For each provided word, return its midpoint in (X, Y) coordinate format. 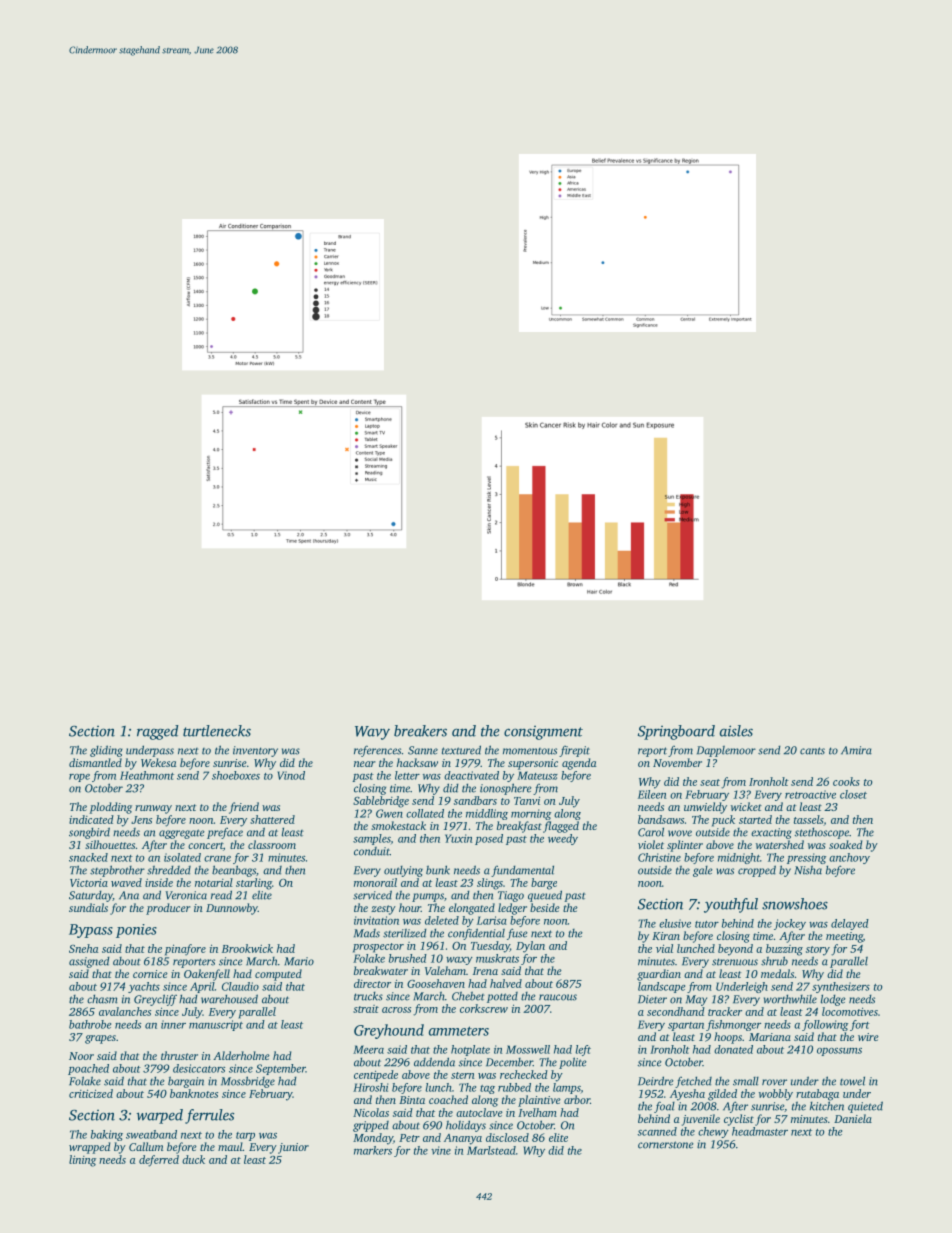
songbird (89, 833)
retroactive (810, 794)
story (818, 951)
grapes (100, 1039)
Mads (367, 933)
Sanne (423, 750)
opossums (839, 1052)
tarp (245, 1136)
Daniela (853, 1118)
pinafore (185, 950)
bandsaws (661, 819)
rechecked (524, 1074)
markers (373, 1150)
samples (372, 839)
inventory (255, 751)
